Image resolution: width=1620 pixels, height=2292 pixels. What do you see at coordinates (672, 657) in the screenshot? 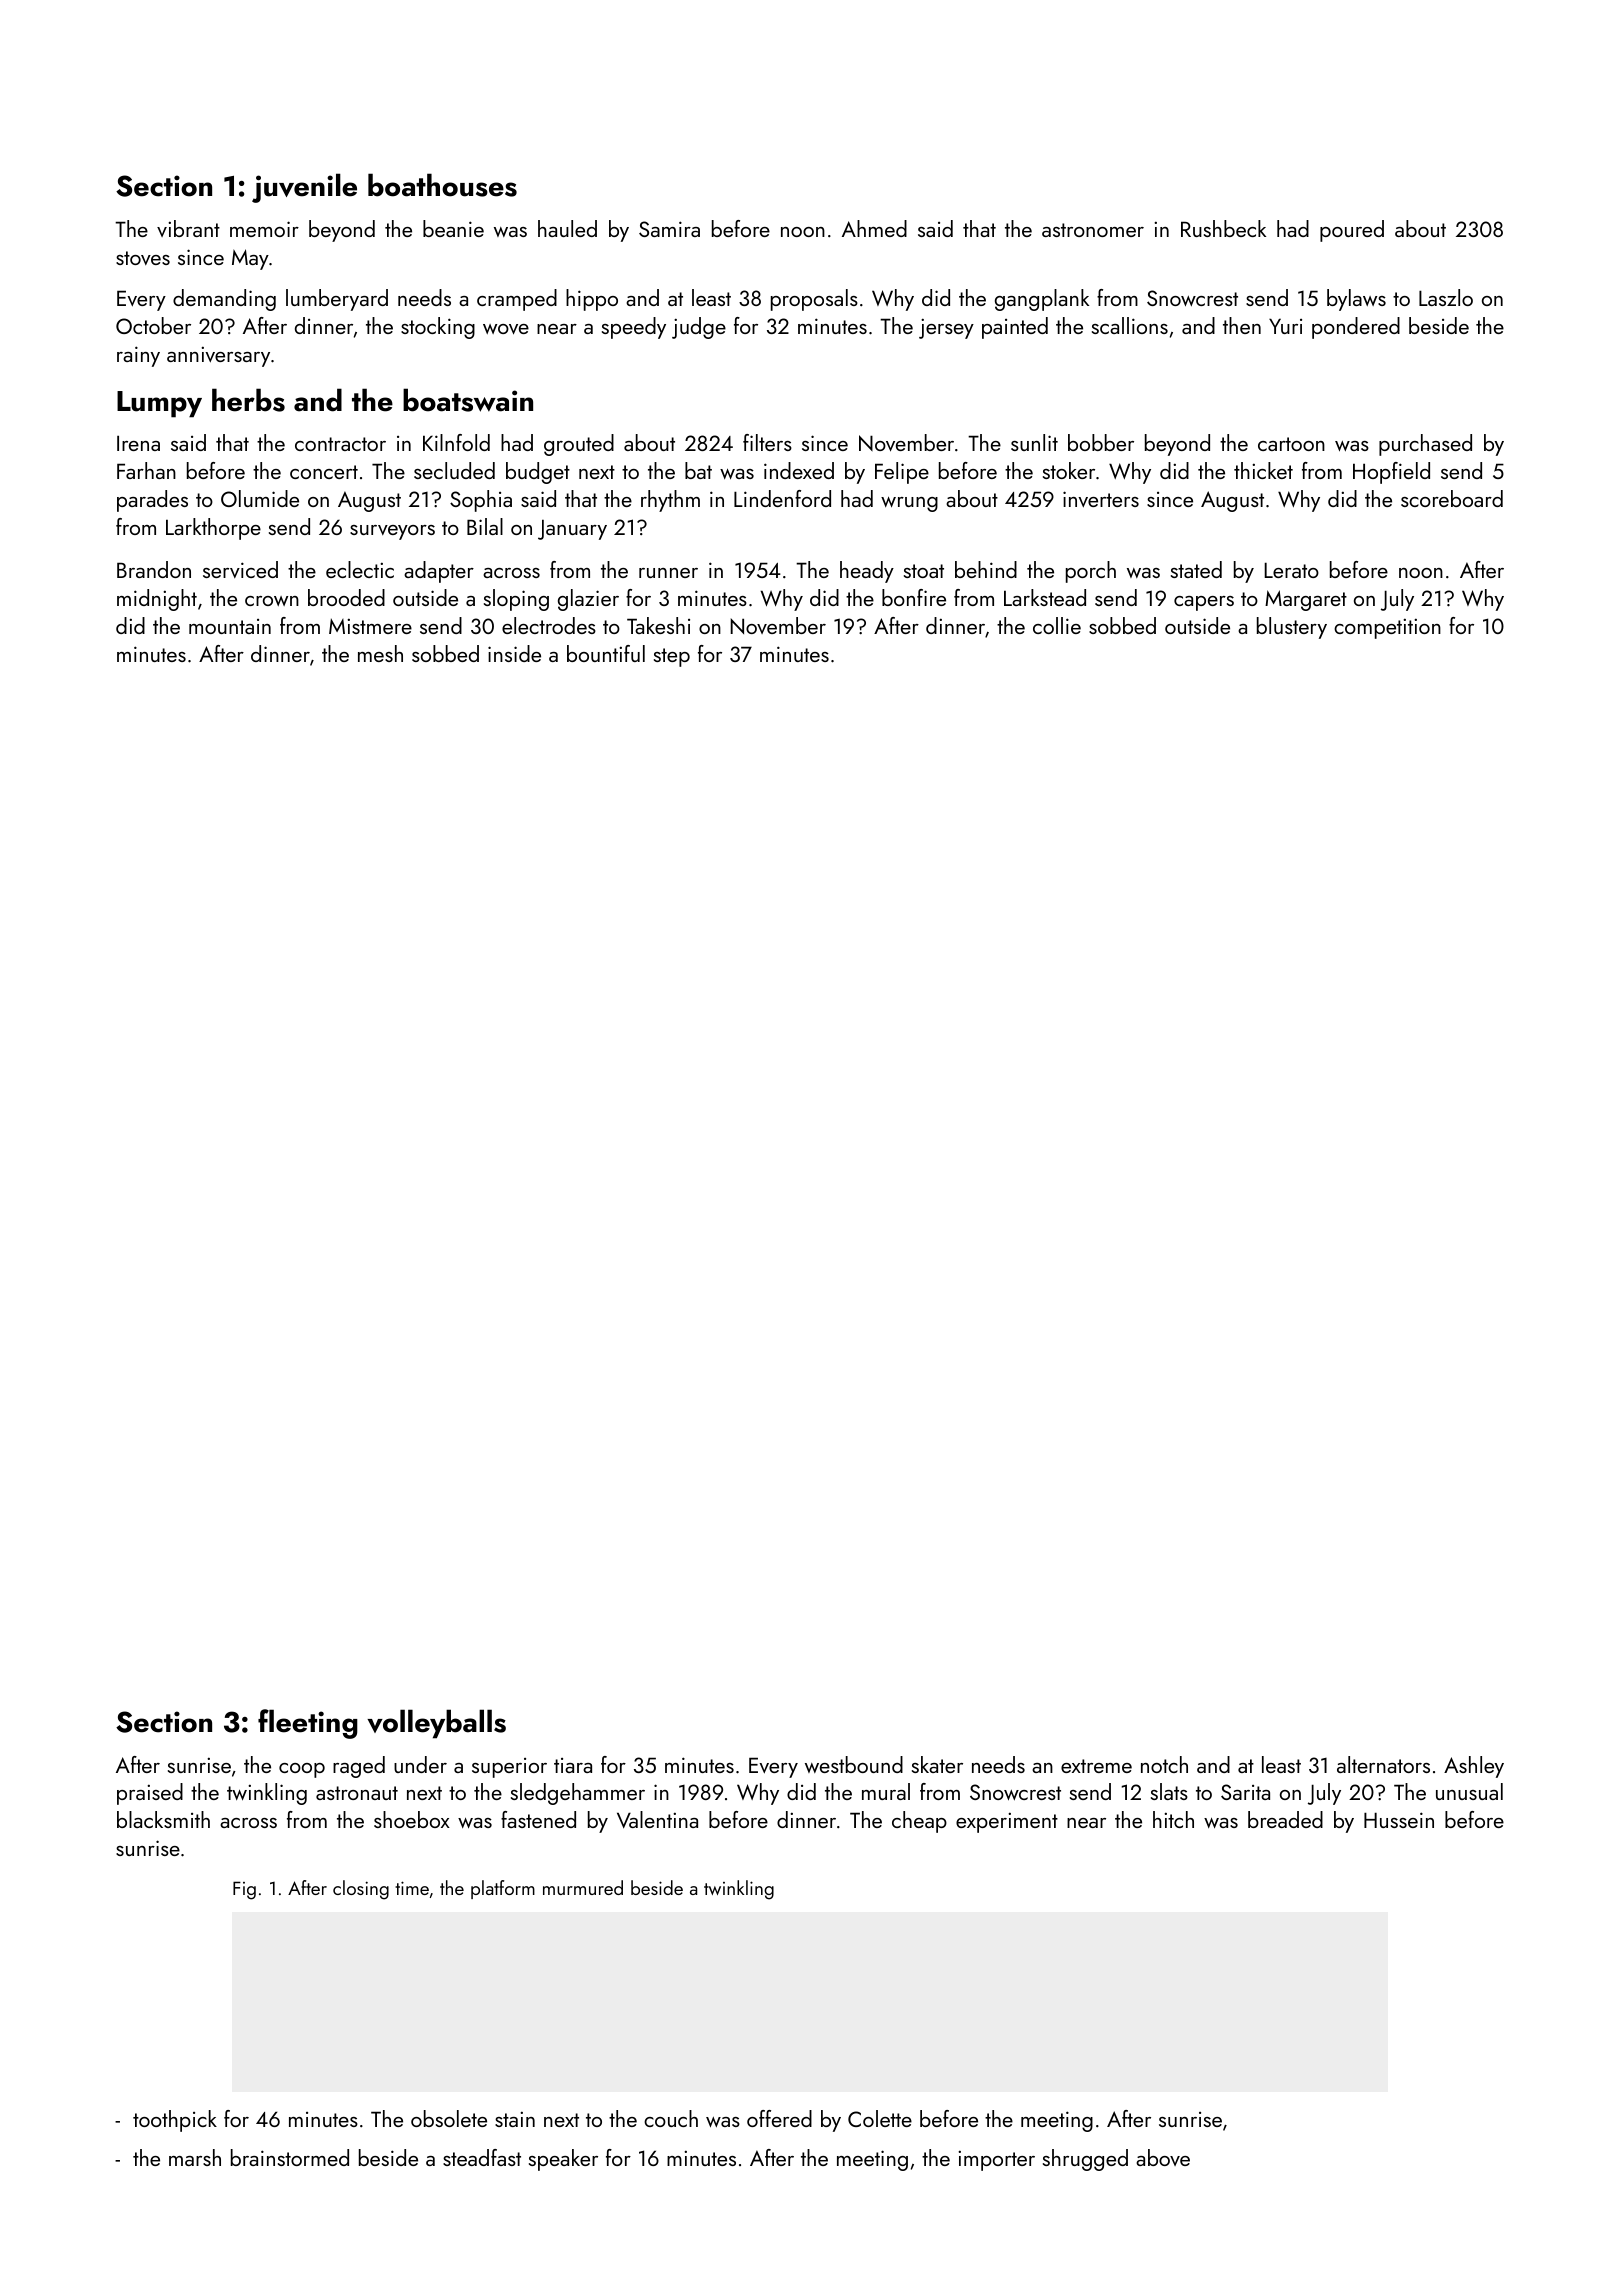
I see `step` at bounding box center [672, 657].
